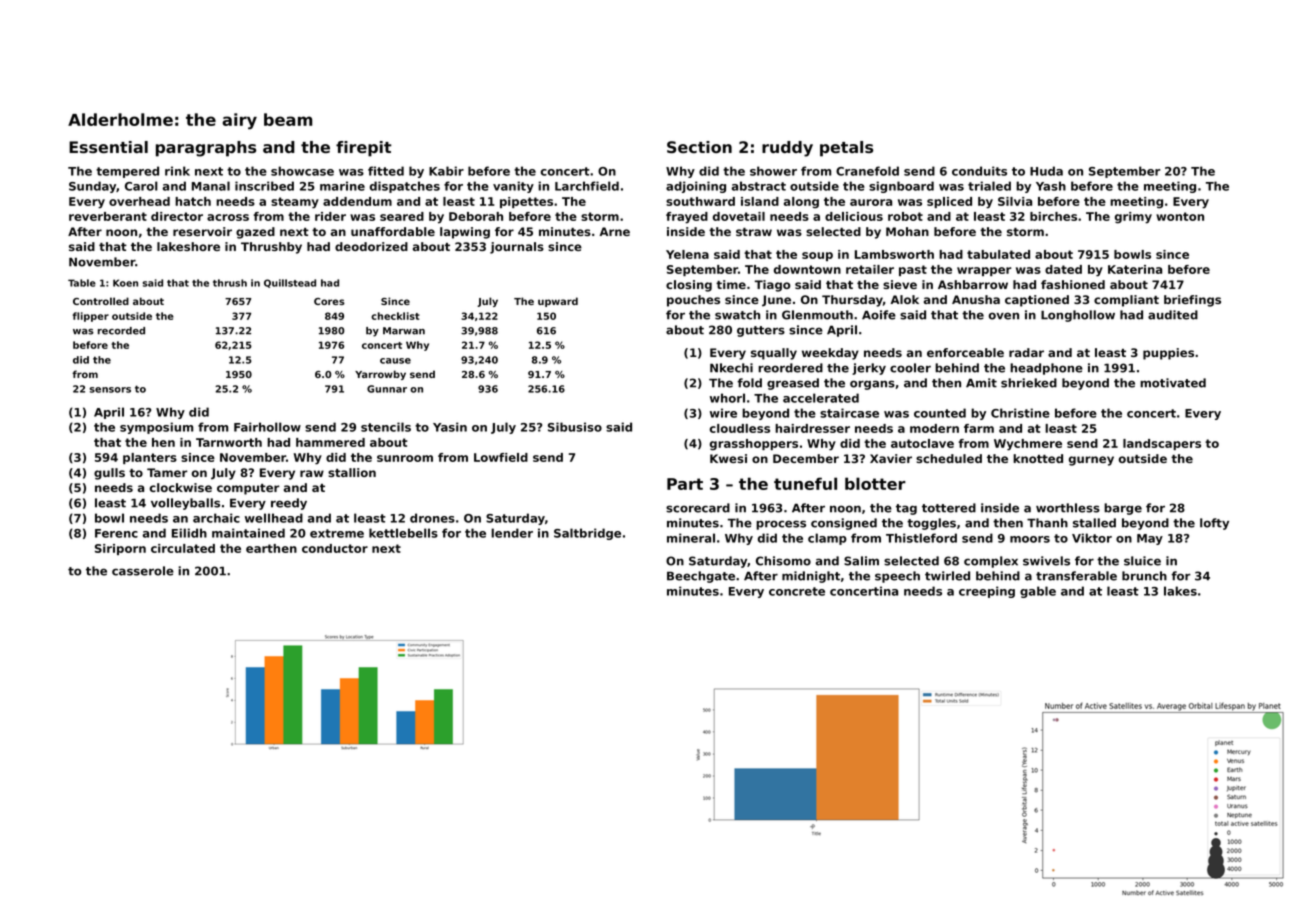 This screenshot has height=924, width=1308. What do you see at coordinates (1046, 171) in the screenshot?
I see `Huda` at bounding box center [1046, 171].
